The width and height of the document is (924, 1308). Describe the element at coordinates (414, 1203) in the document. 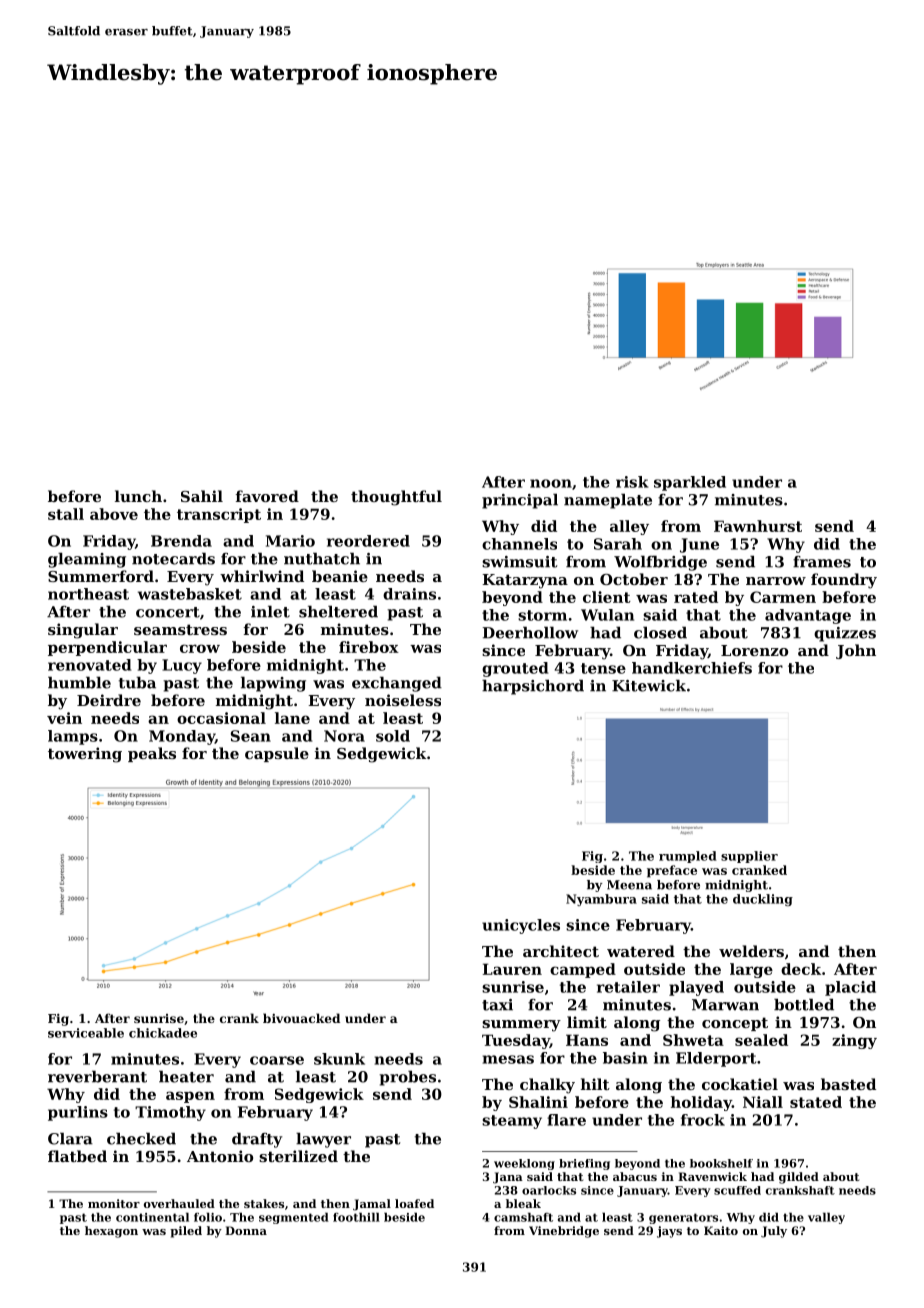

I see `loafed` at that location.
